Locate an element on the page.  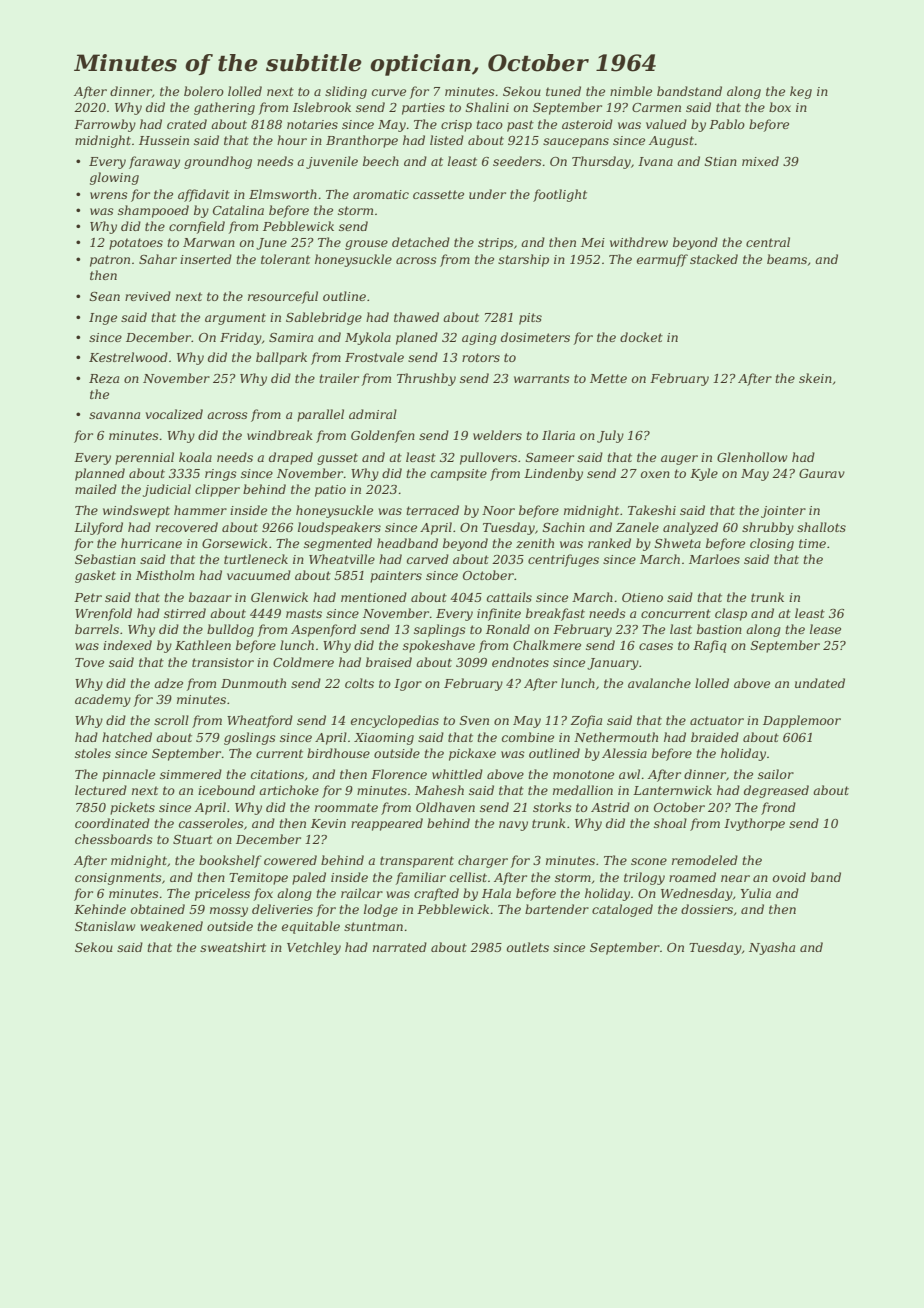
Nyasha is located at coordinates (772, 948).
